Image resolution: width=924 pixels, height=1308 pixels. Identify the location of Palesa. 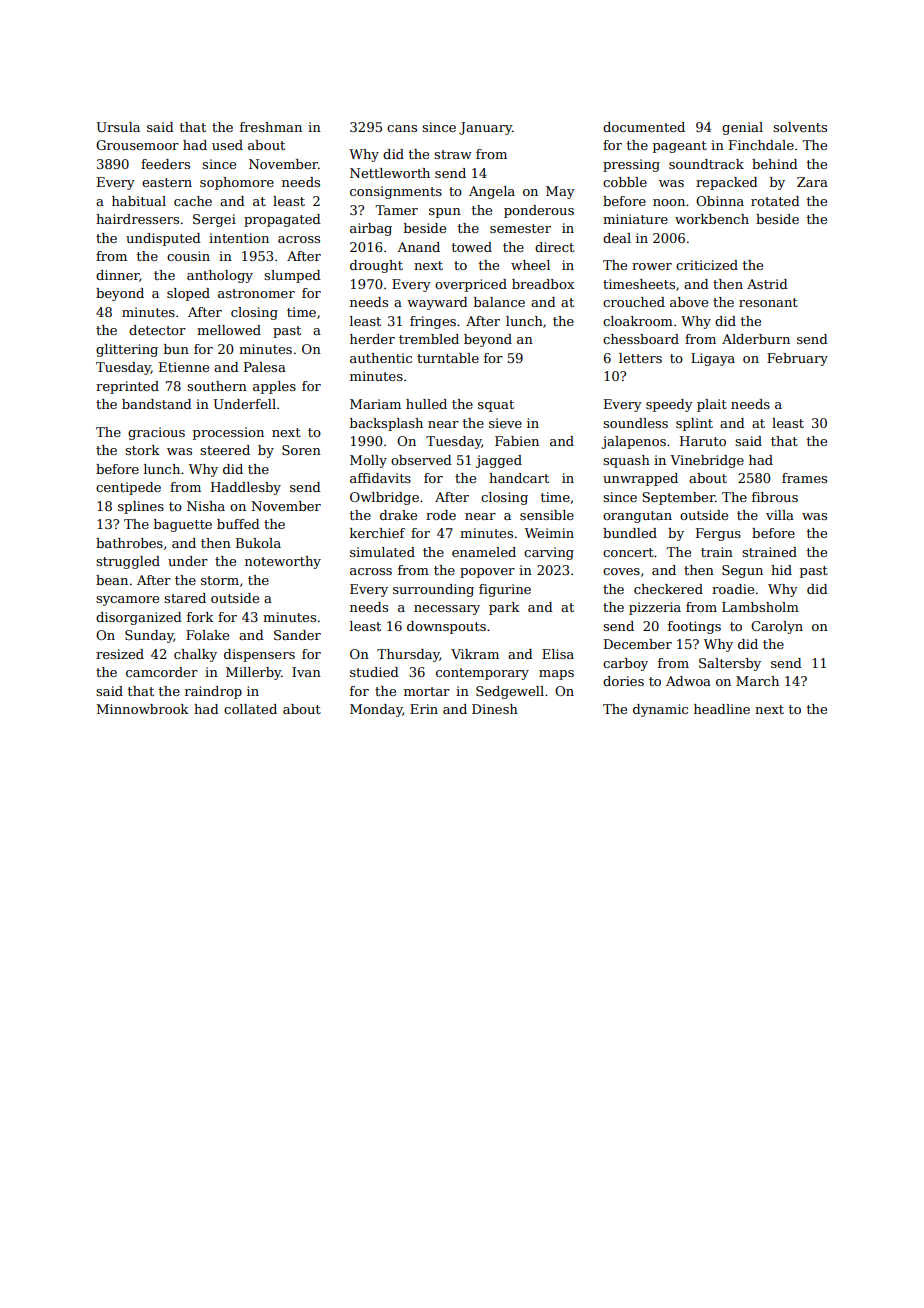
(265, 367).
